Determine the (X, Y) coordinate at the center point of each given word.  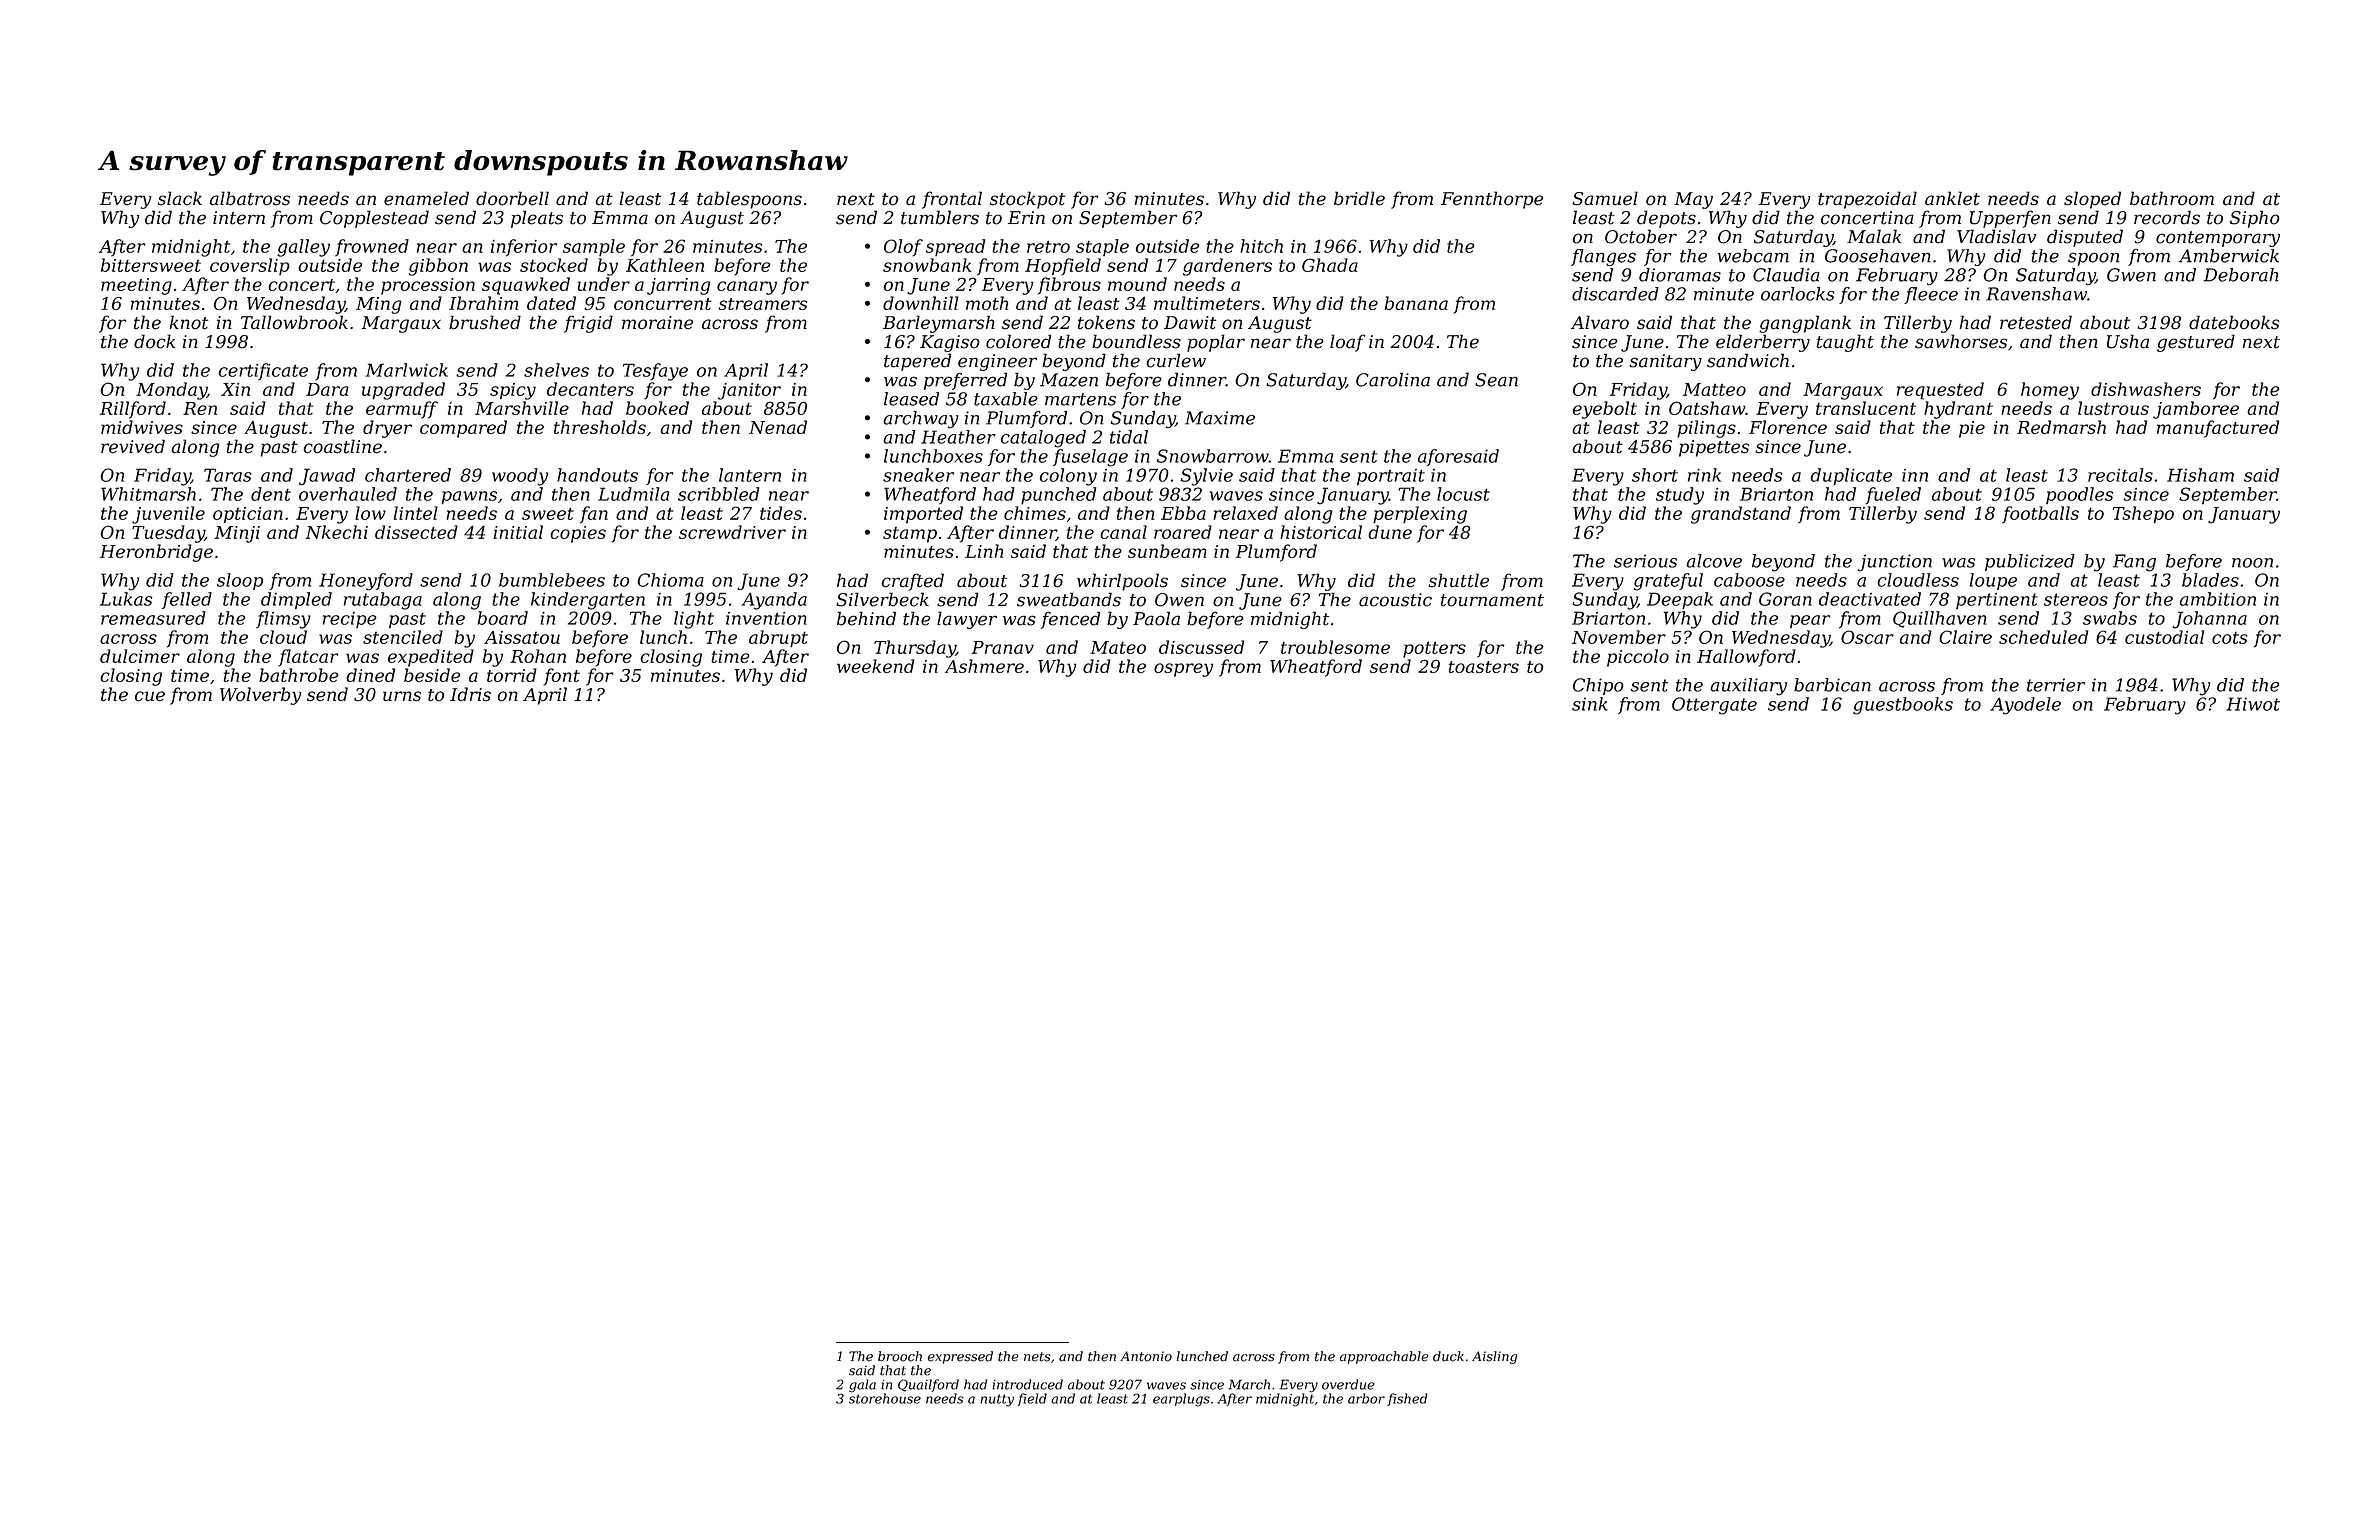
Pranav (1002, 647)
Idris (470, 694)
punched (1058, 496)
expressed (960, 1357)
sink (1590, 704)
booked (657, 408)
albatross (250, 198)
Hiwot (2253, 704)
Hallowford (1746, 658)
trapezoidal (1867, 200)
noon (2252, 563)
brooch (900, 1356)
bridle (1359, 198)
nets (1037, 1357)
